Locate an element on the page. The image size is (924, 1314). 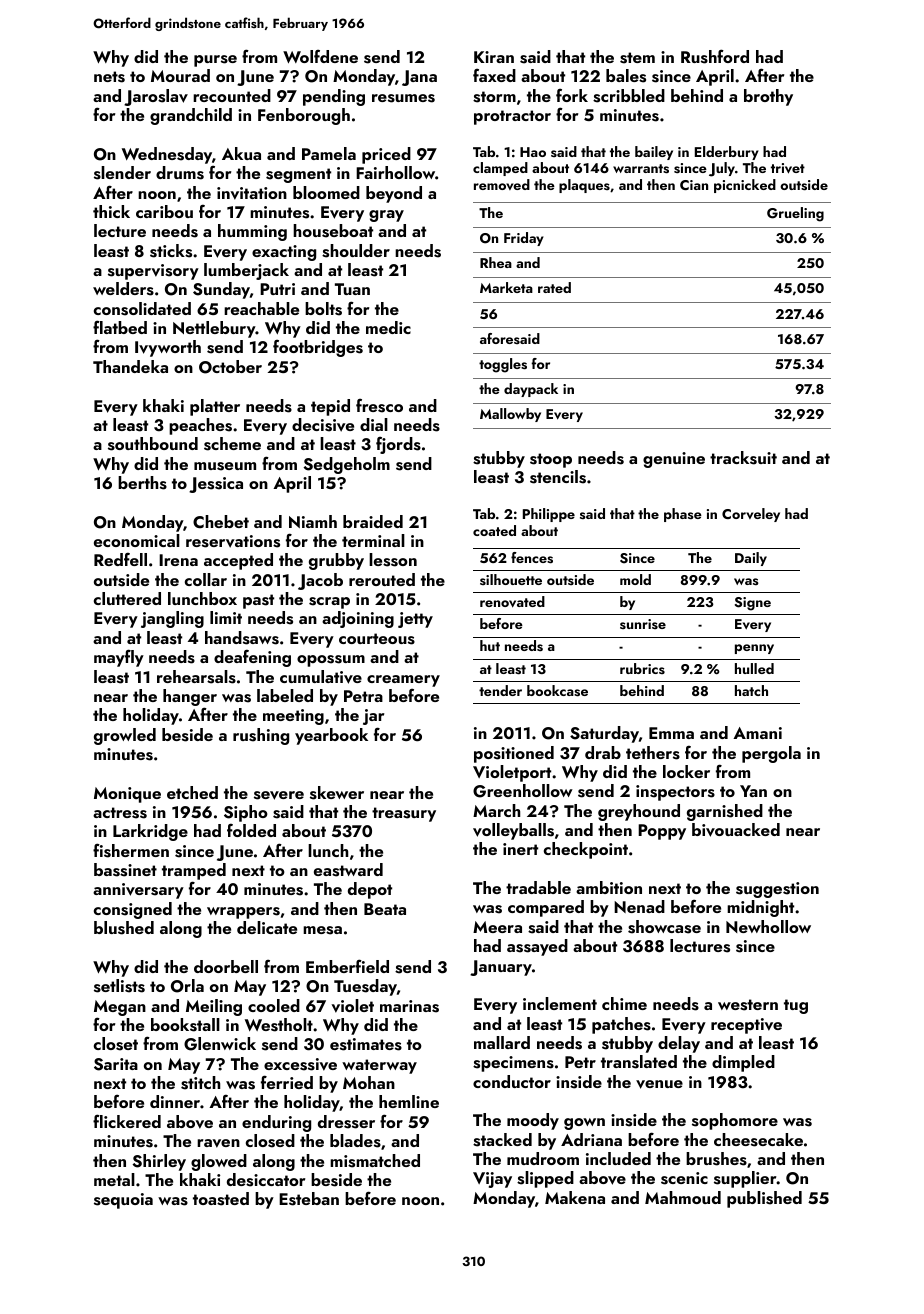
fishermen is located at coordinates (131, 850).
